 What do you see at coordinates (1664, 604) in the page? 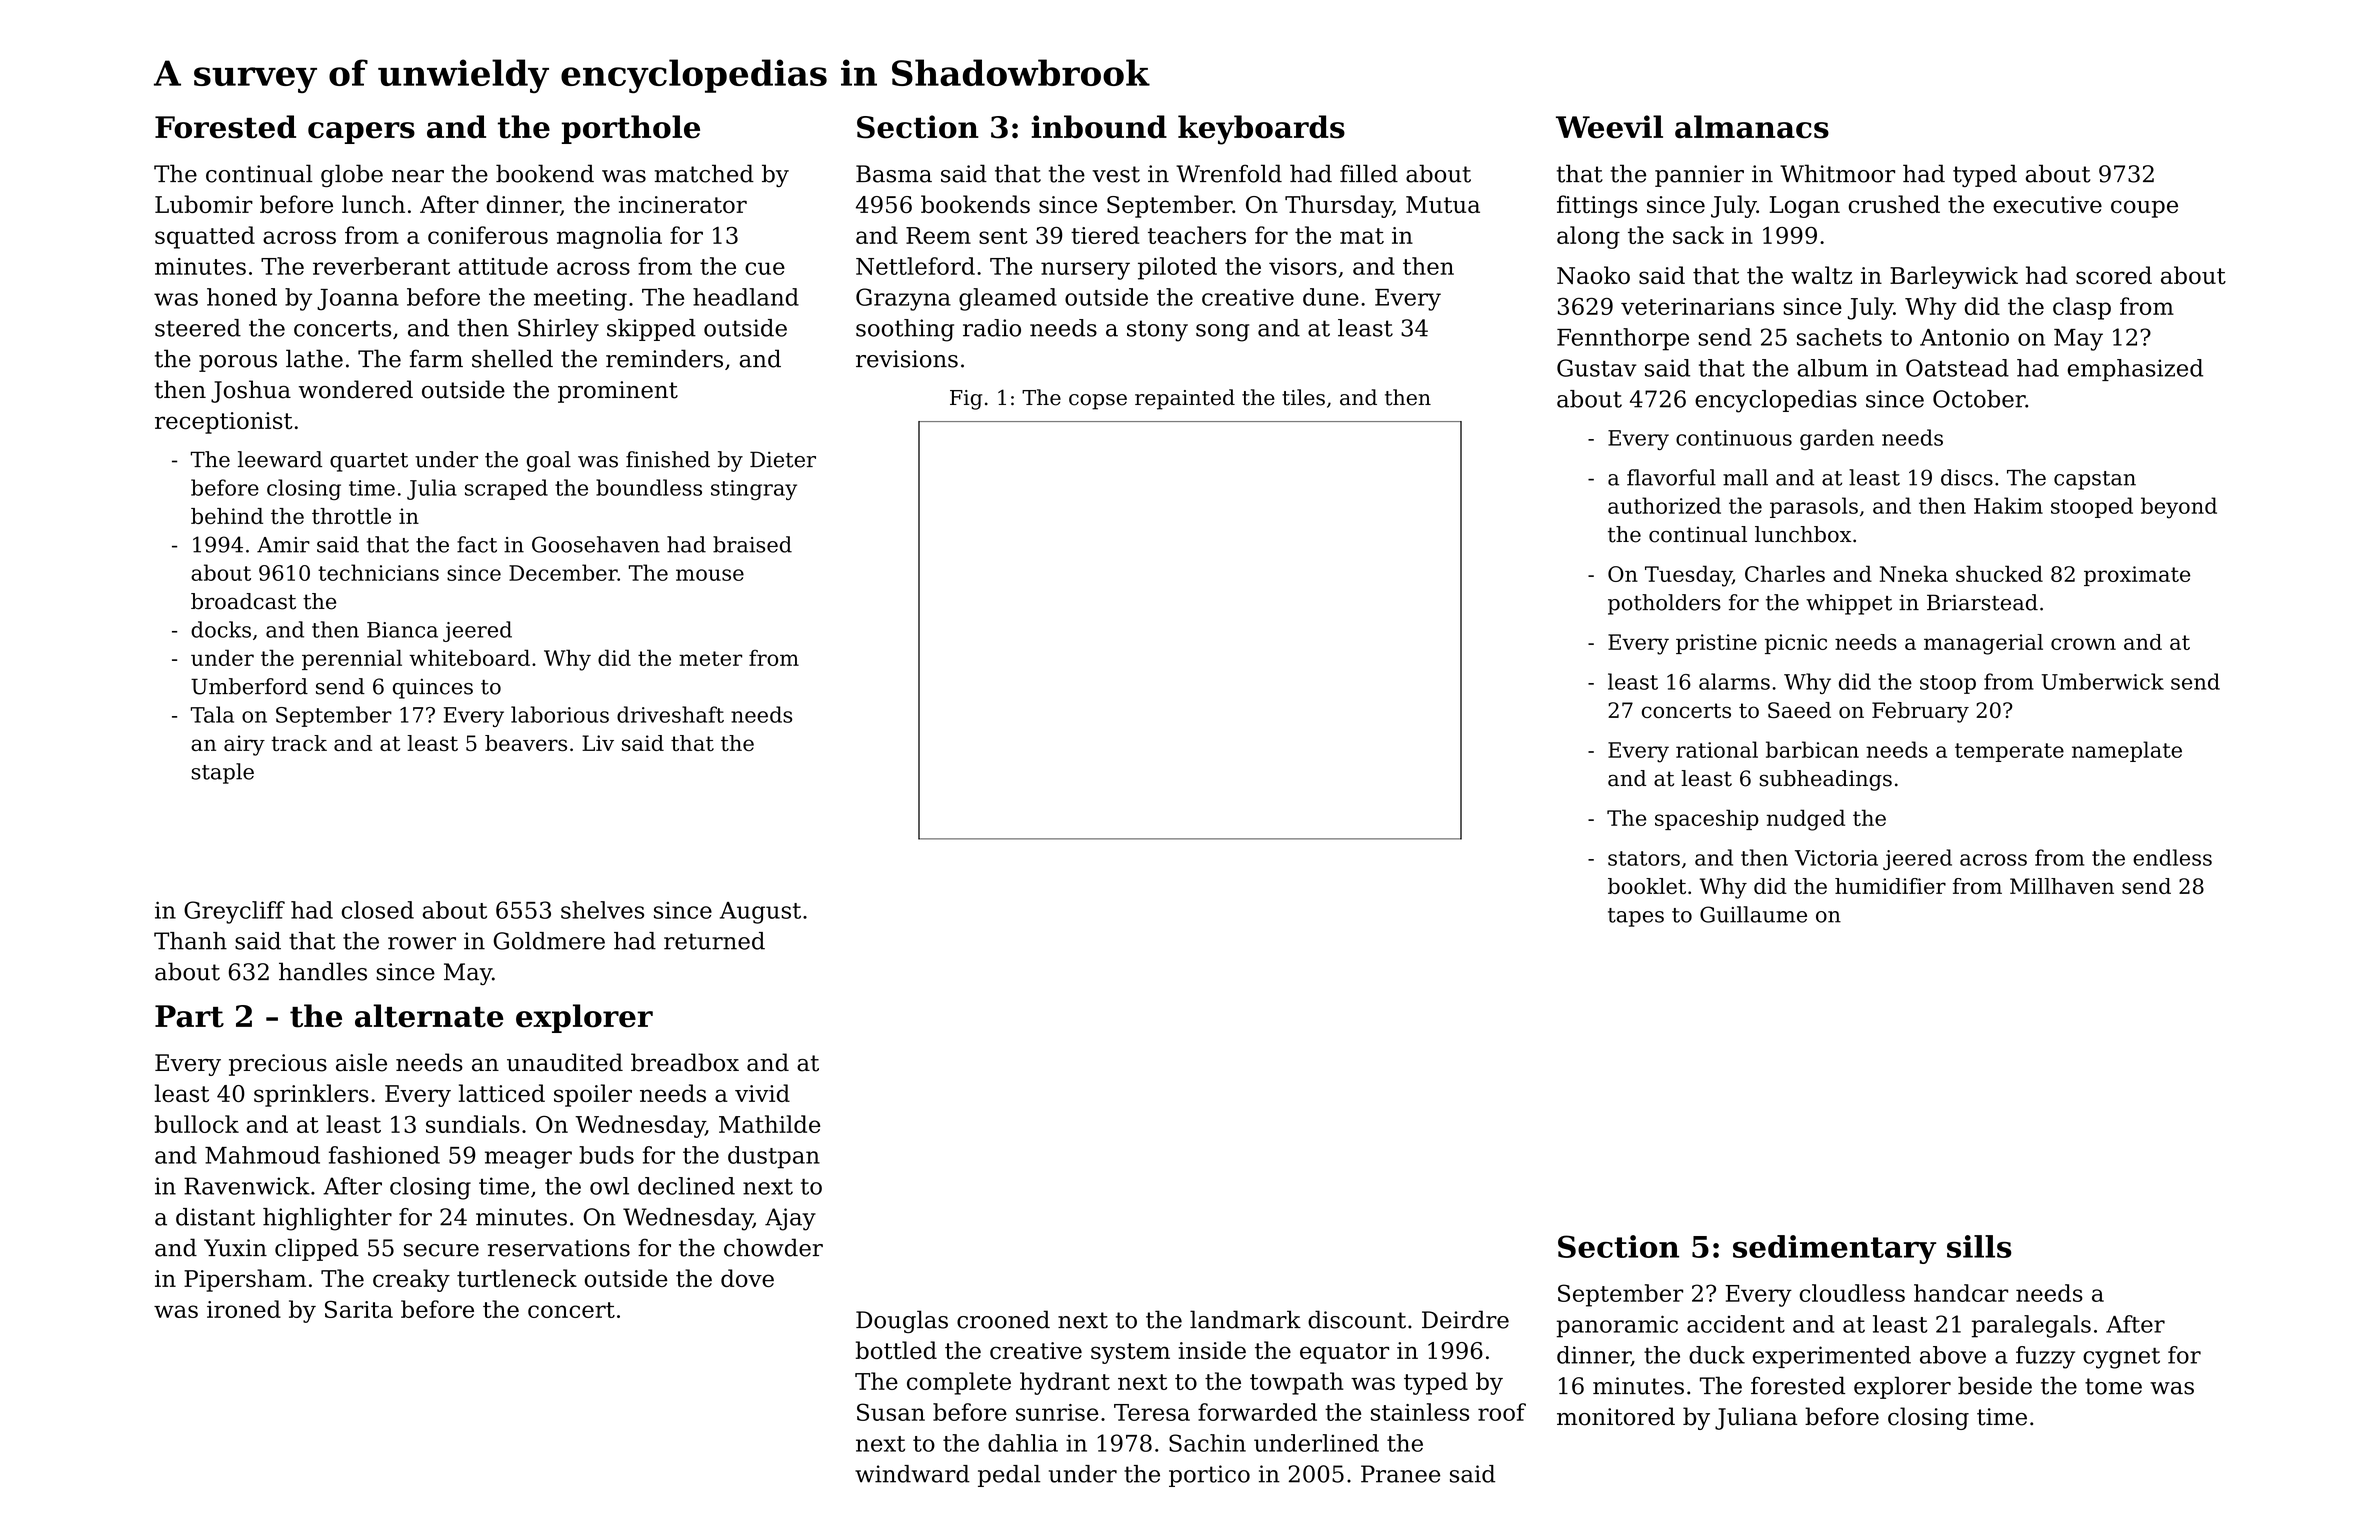
I see `potholders` at bounding box center [1664, 604].
